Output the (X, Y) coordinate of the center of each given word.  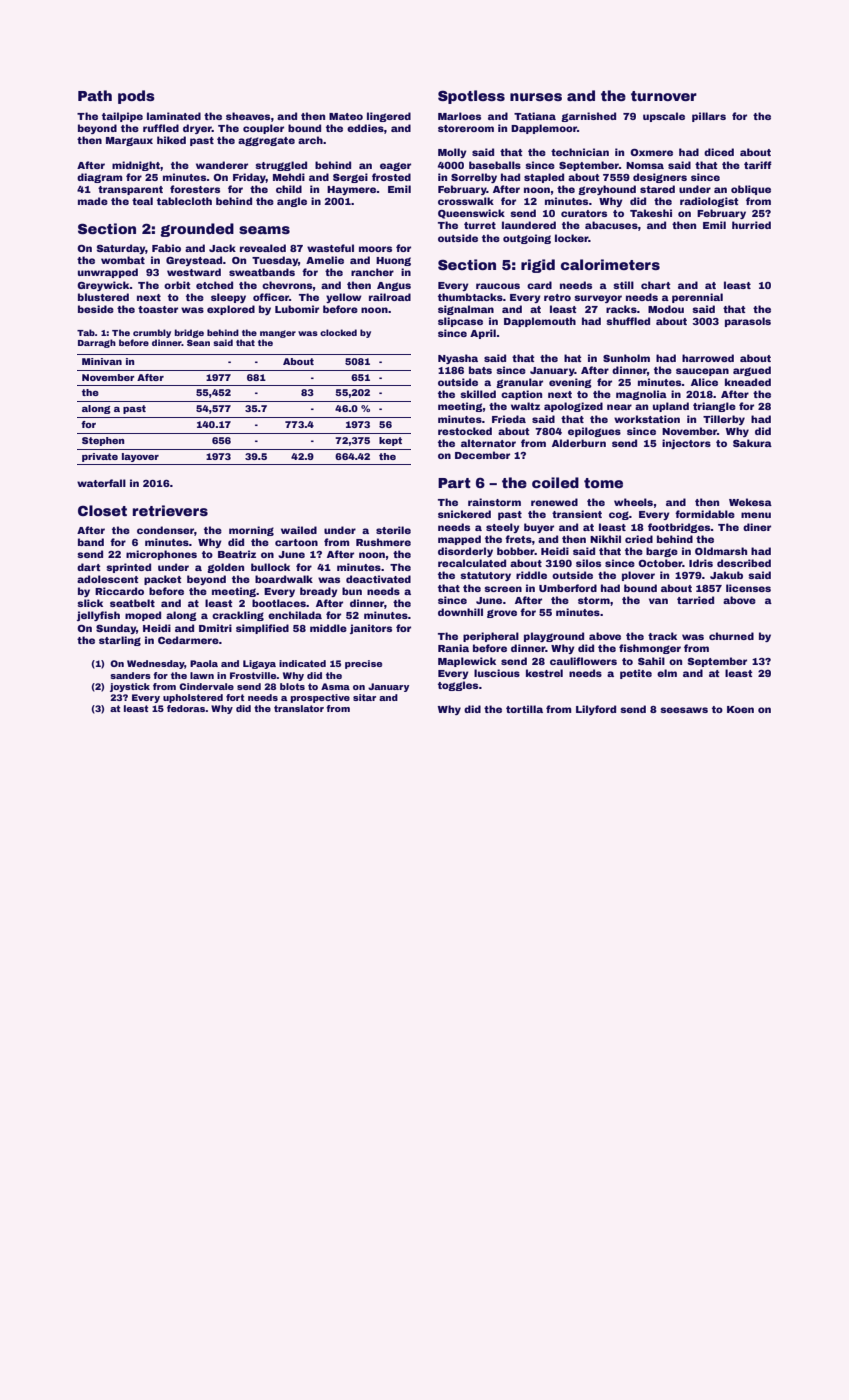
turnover (664, 96)
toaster (158, 309)
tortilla (524, 709)
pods (136, 97)
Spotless (471, 97)
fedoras (186, 708)
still (623, 285)
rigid (538, 266)
